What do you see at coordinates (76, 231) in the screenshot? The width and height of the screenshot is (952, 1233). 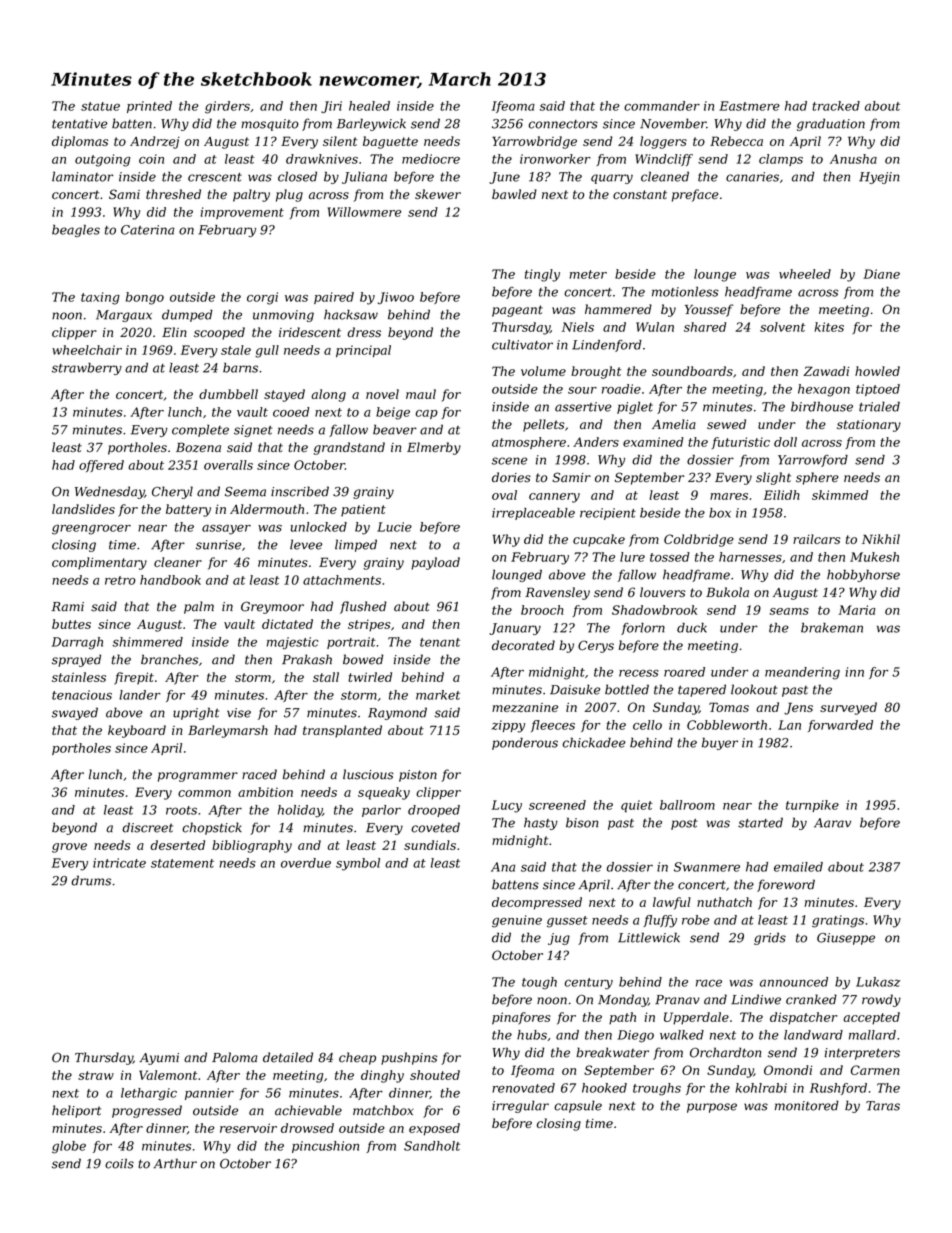 I see `beagles` at bounding box center [76, 231].
